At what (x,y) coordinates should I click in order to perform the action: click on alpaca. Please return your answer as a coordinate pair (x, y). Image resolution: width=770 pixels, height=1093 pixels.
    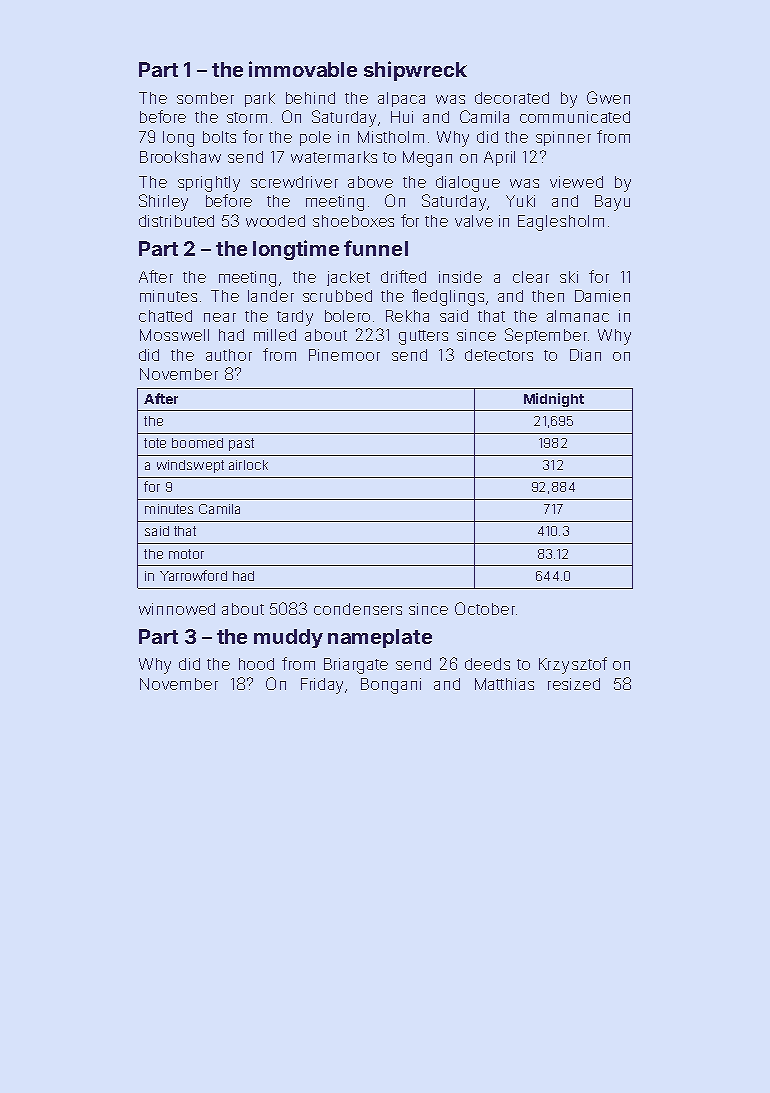
    Looking at the image, I should click on (401, 99).
